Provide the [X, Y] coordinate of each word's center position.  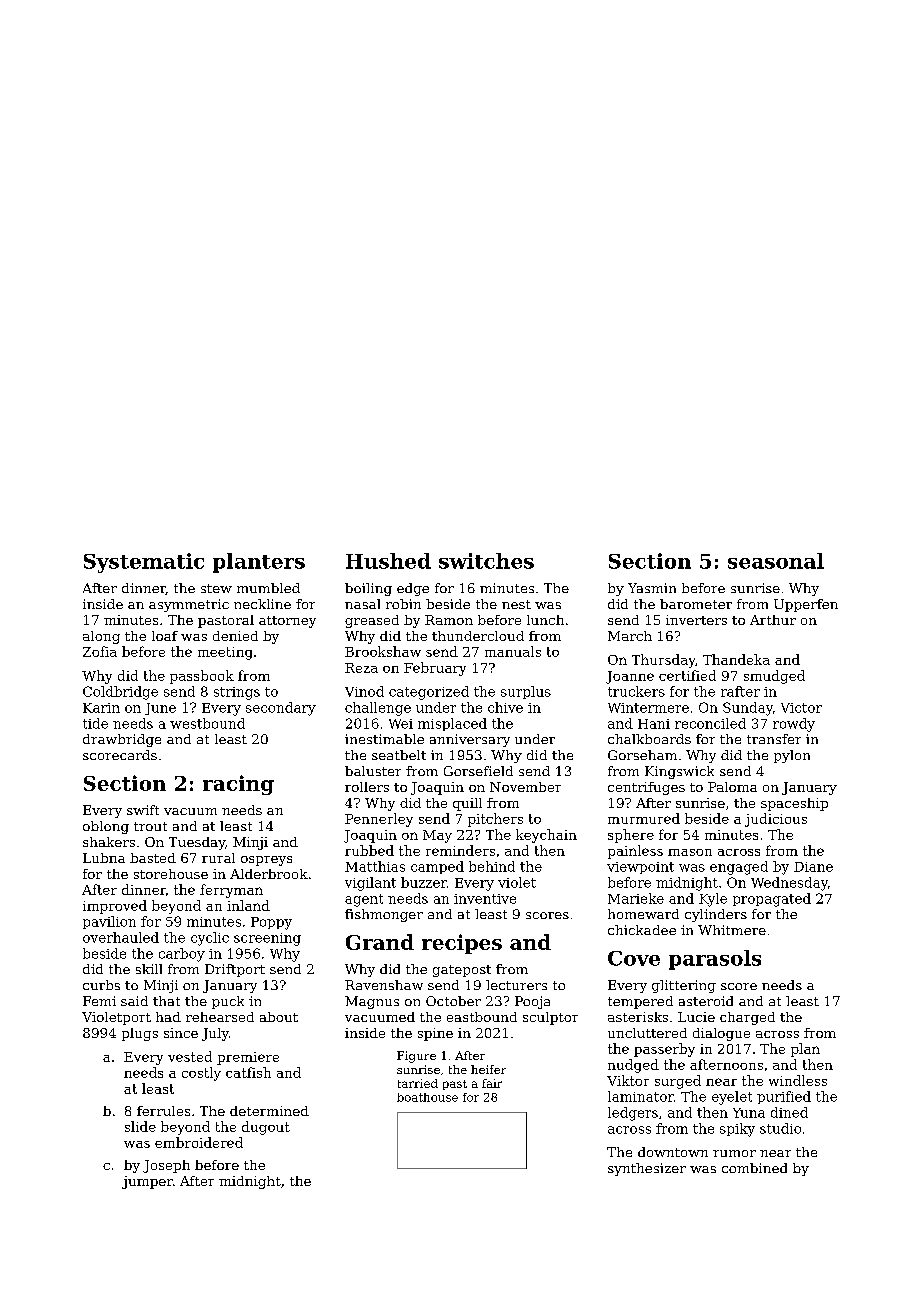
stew [216, 588]
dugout [266, 1128]
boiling [368, 589]
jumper [147, 1182]
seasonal [776, 561]
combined [754, 1168]
